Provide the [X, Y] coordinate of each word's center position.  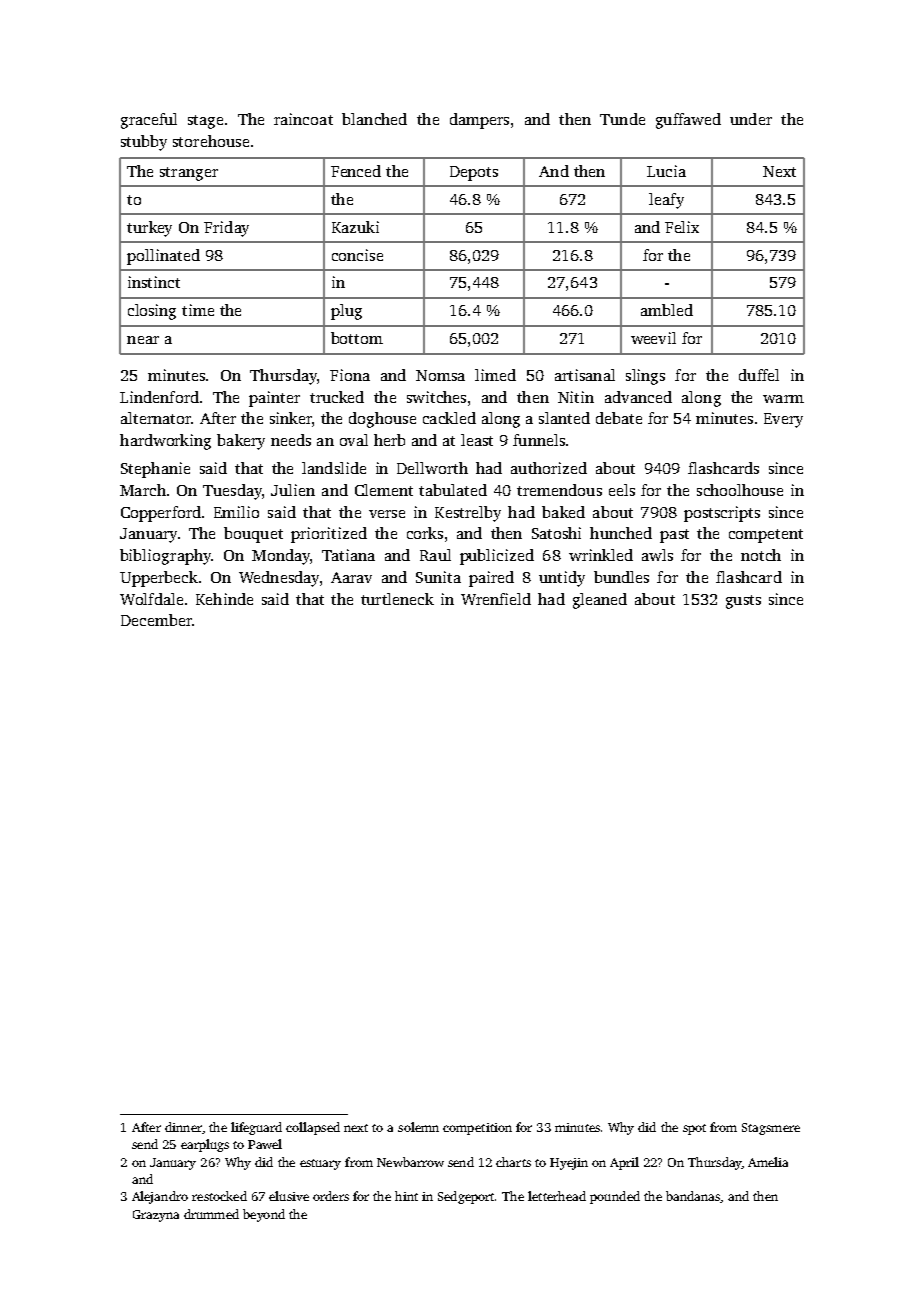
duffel [759, 375]
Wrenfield [496, 599]
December [156, 620]
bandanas [693, 1197]
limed [495, 375]
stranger [189, 174]
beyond [264, 1215]
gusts [743, 602]
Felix [682, 227]
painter [274, 399]
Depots [474, 173]
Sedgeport [466, 1197]
